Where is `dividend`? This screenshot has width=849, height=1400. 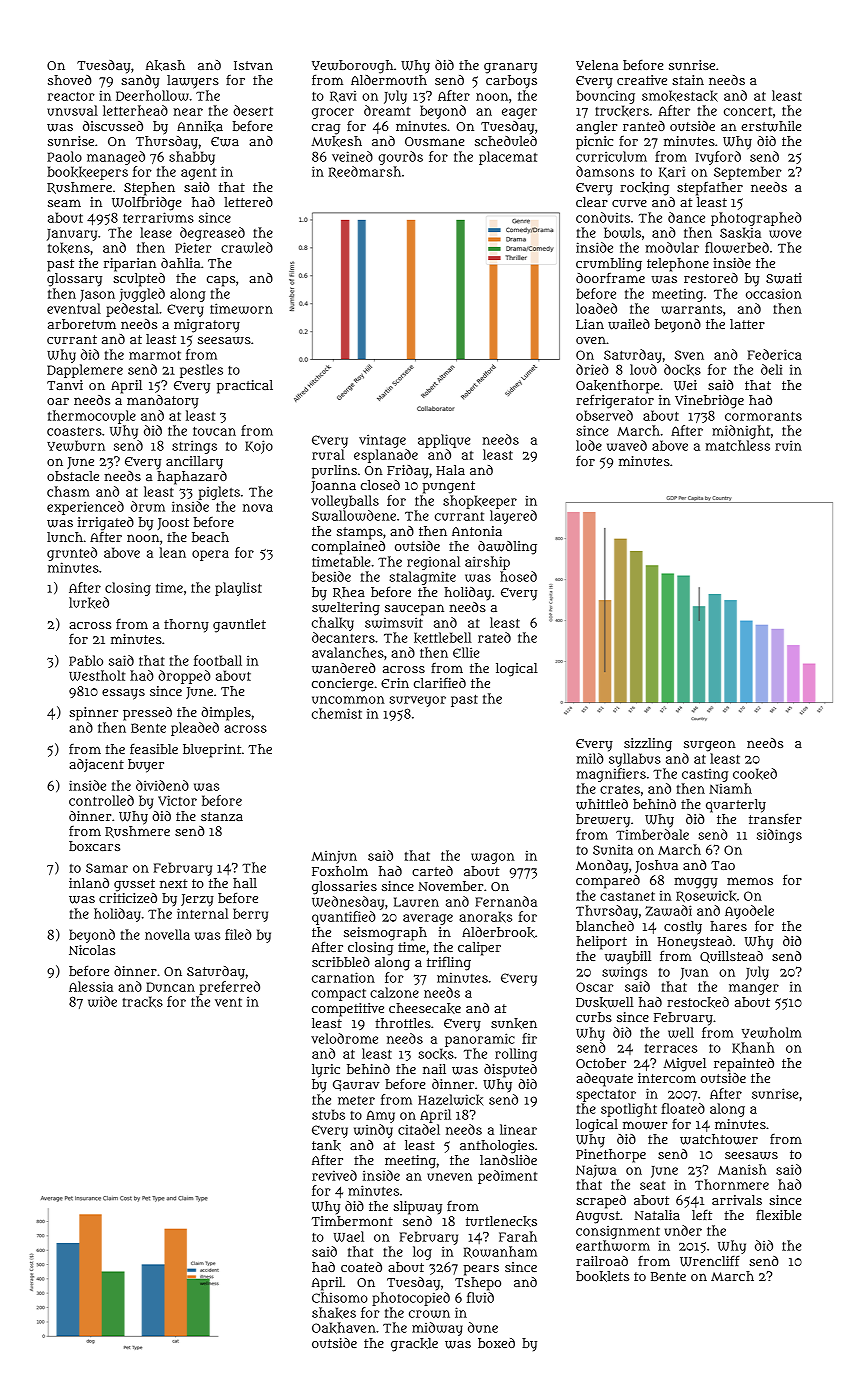
dividend is located at coordinates (162, 785).
